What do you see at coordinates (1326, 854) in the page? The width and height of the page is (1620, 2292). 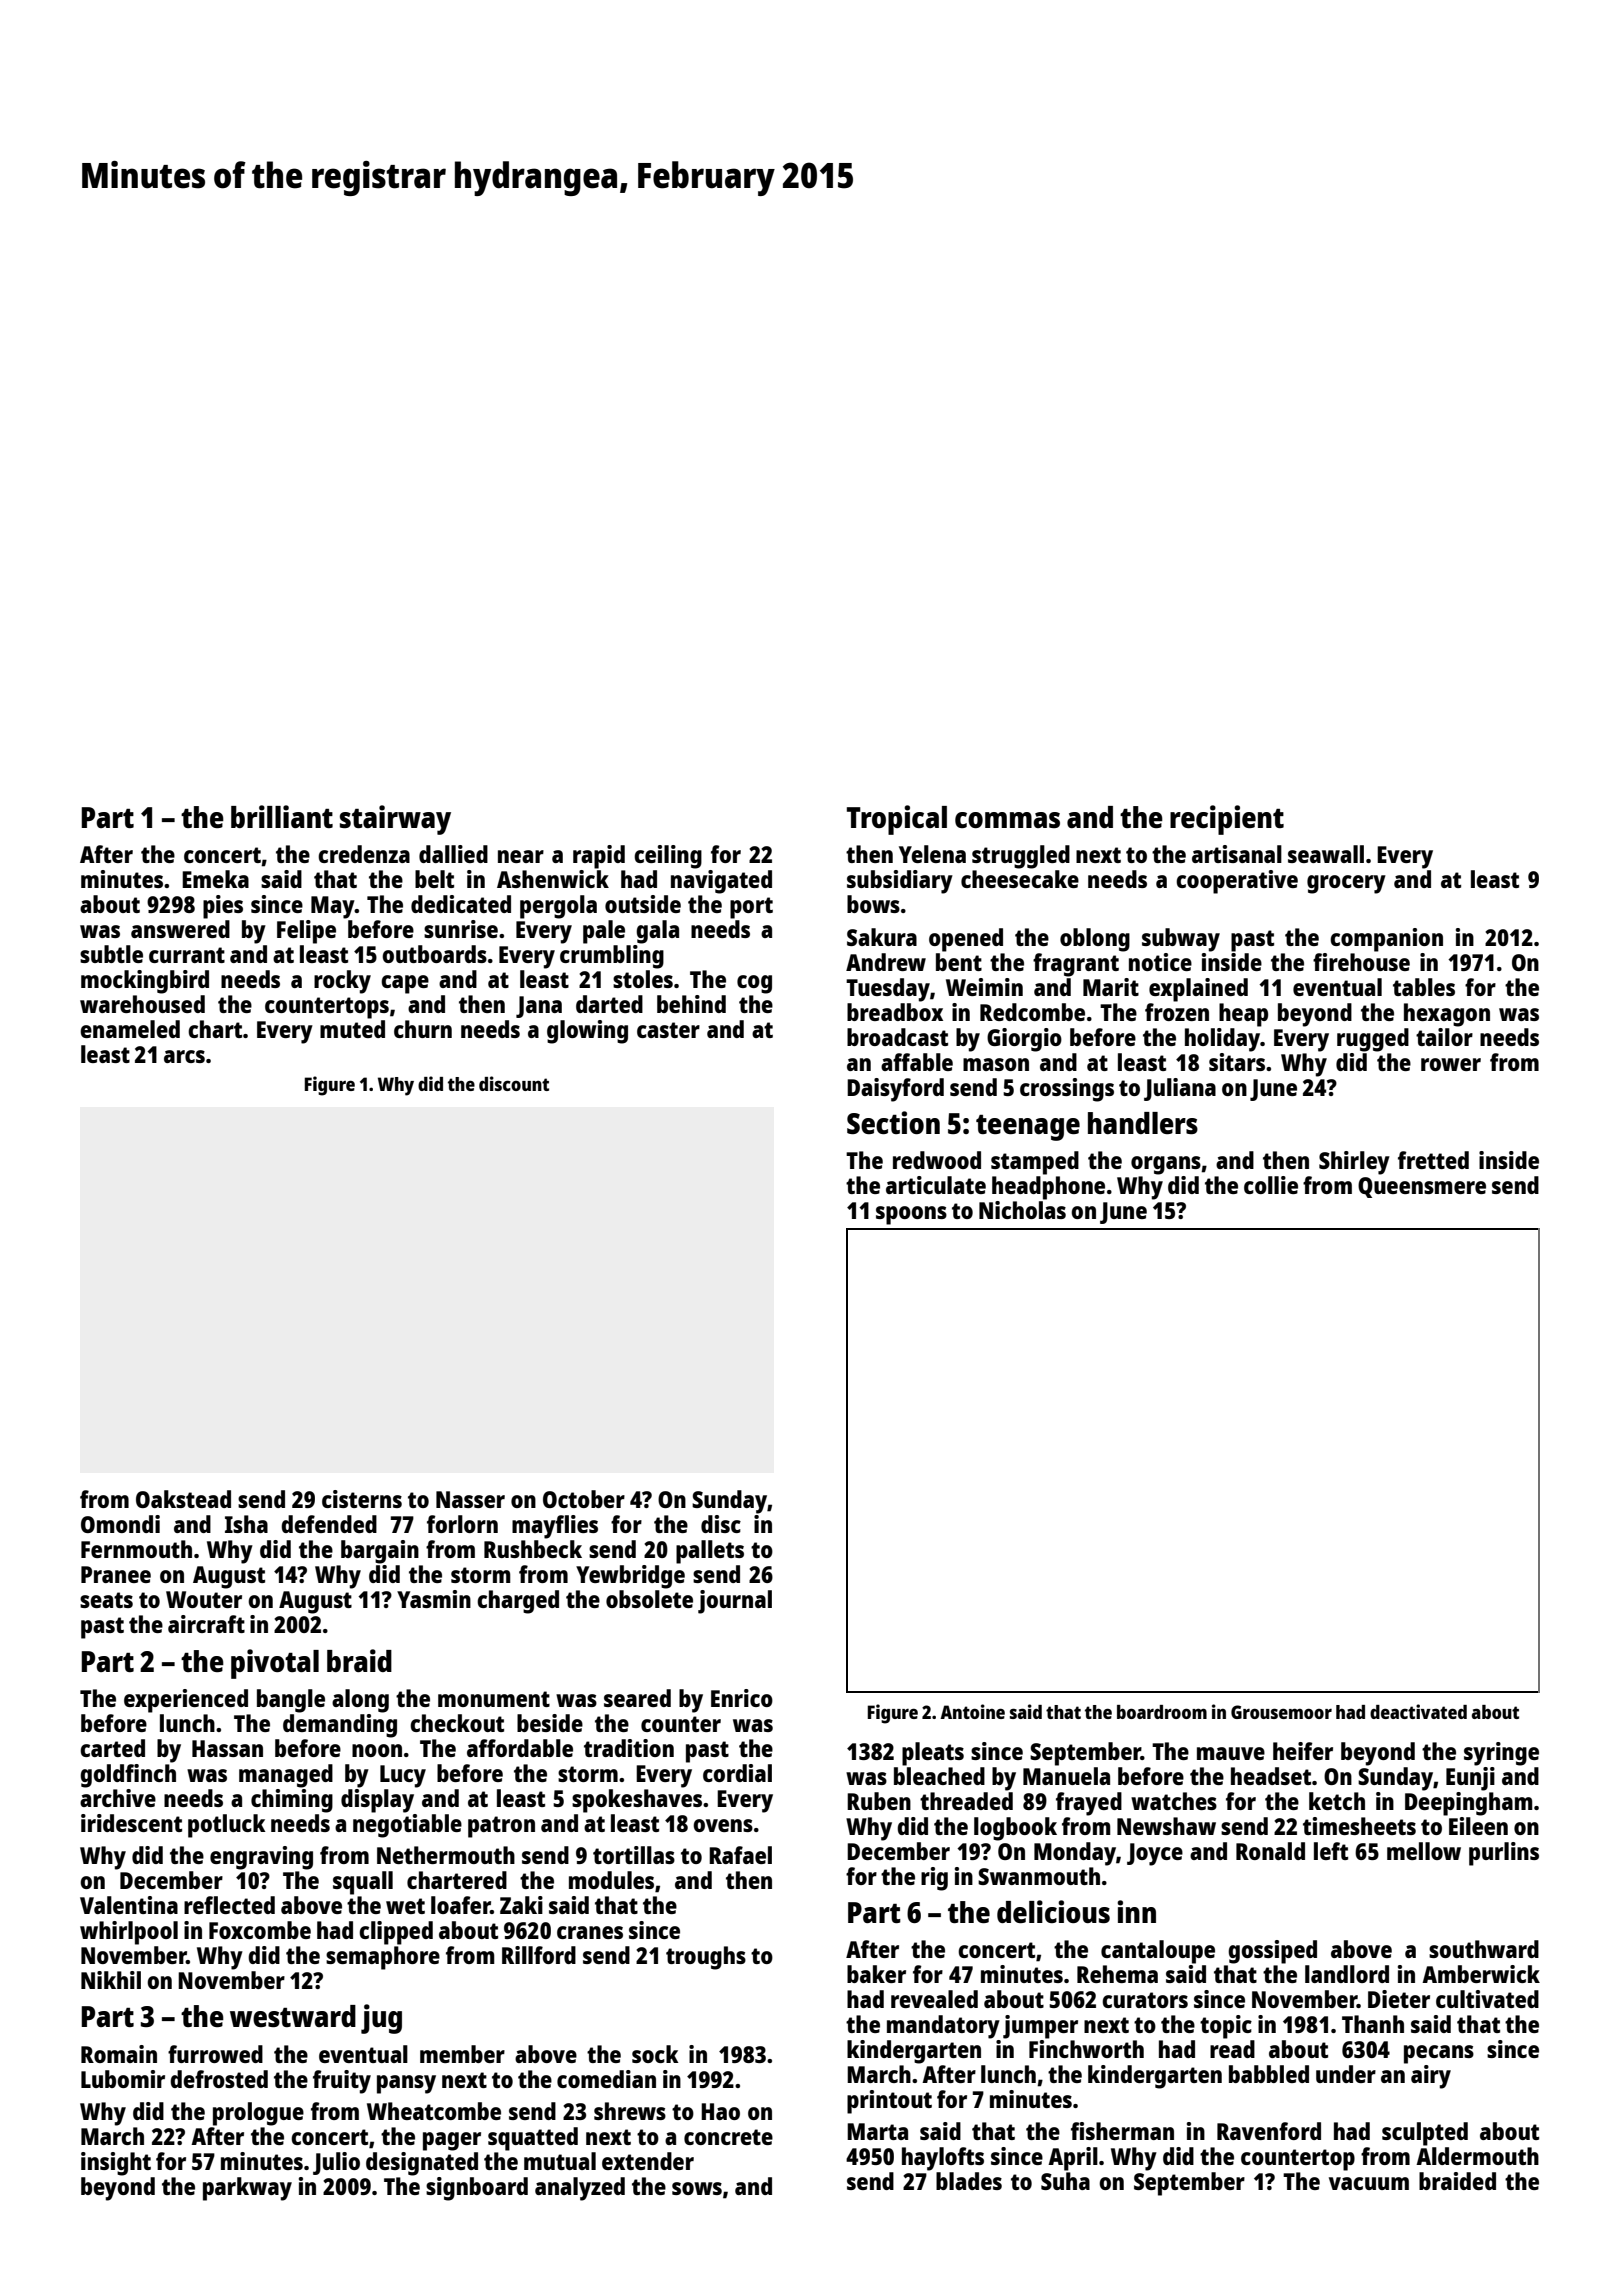 I see `seawall` at bounding box center [1326, 854].
